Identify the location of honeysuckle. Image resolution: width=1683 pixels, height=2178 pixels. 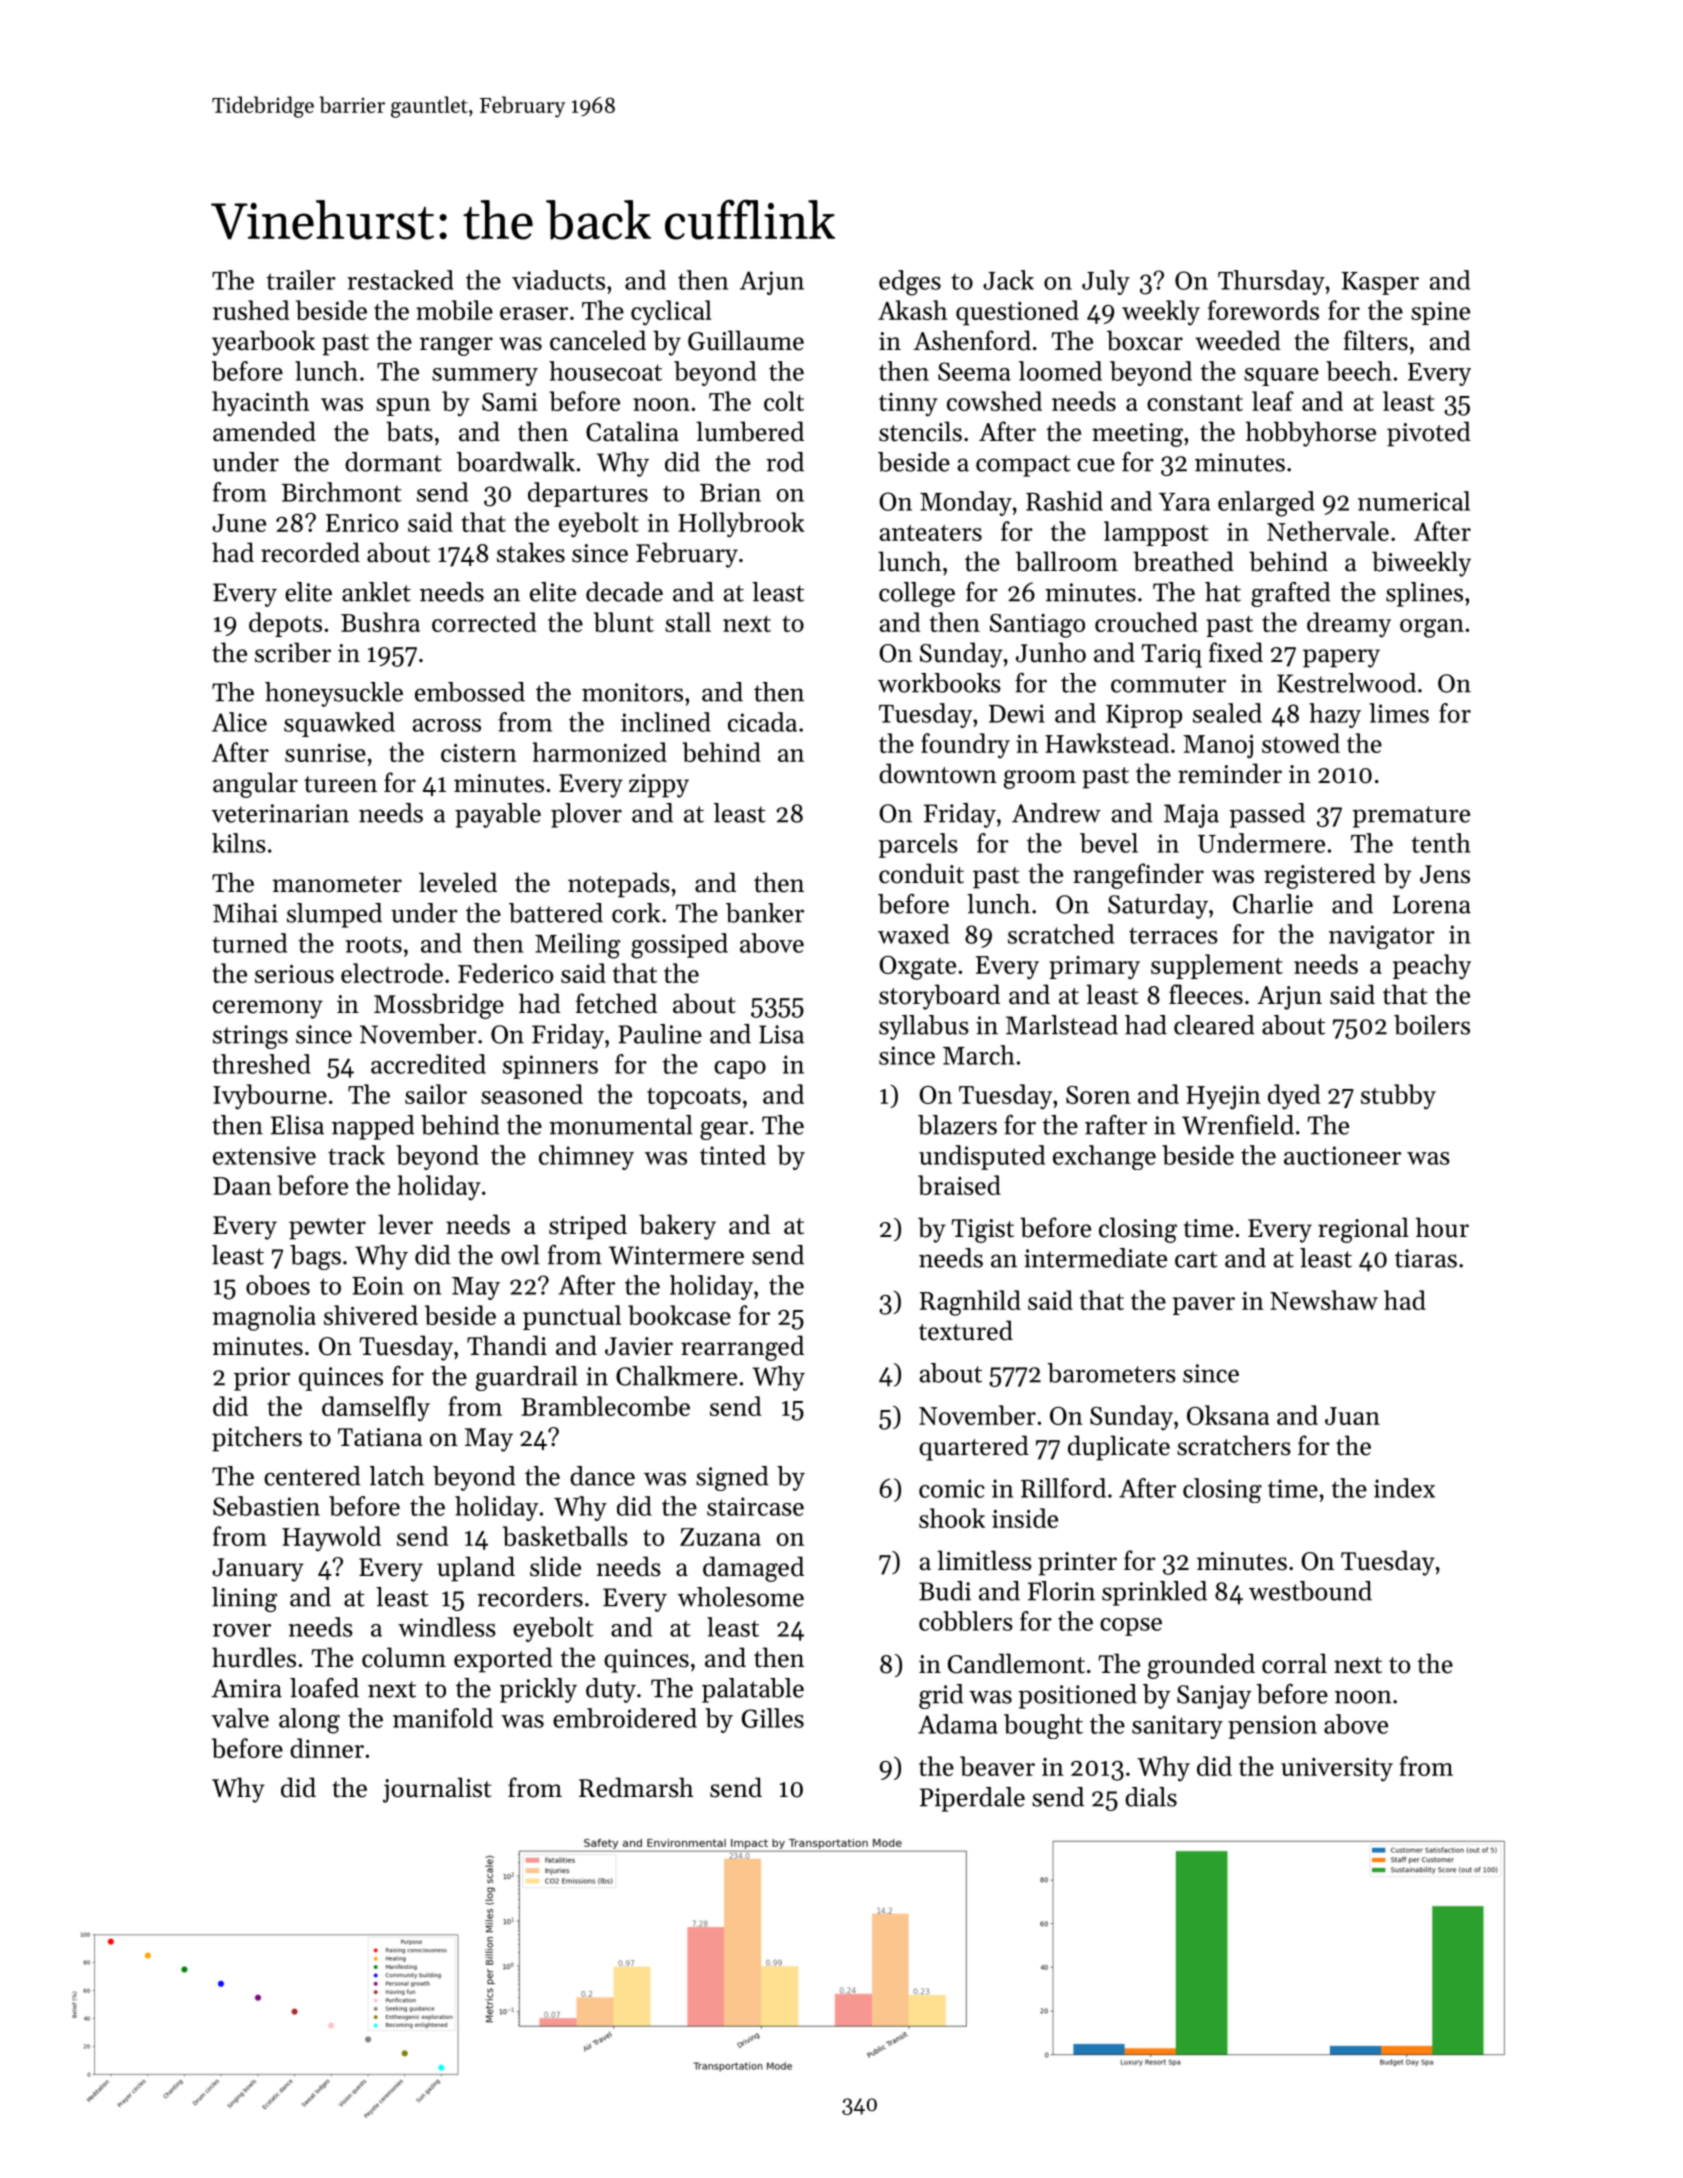
(334, 694).
